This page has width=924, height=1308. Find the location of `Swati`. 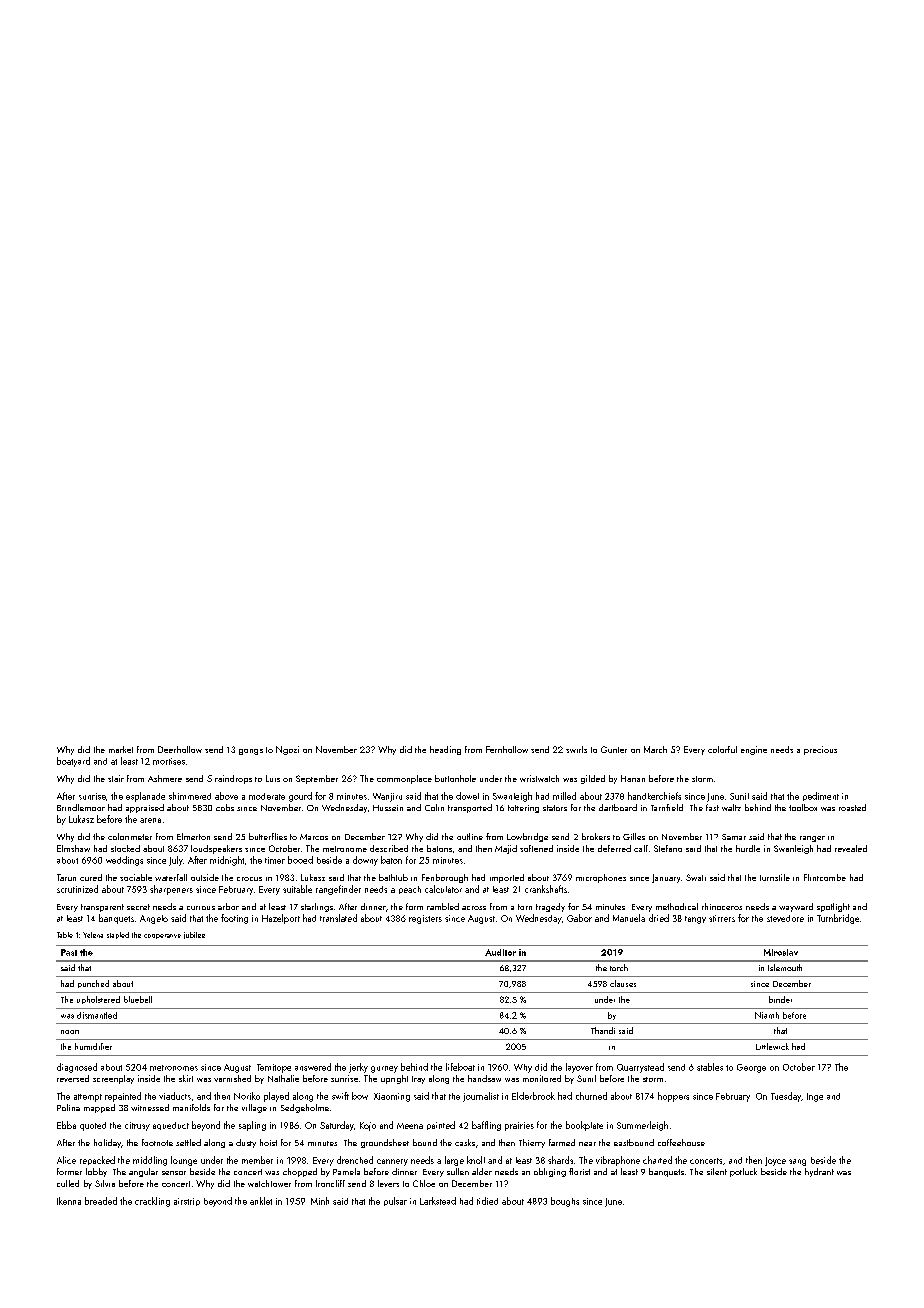

Swati is located at coordinates (696, 877).
